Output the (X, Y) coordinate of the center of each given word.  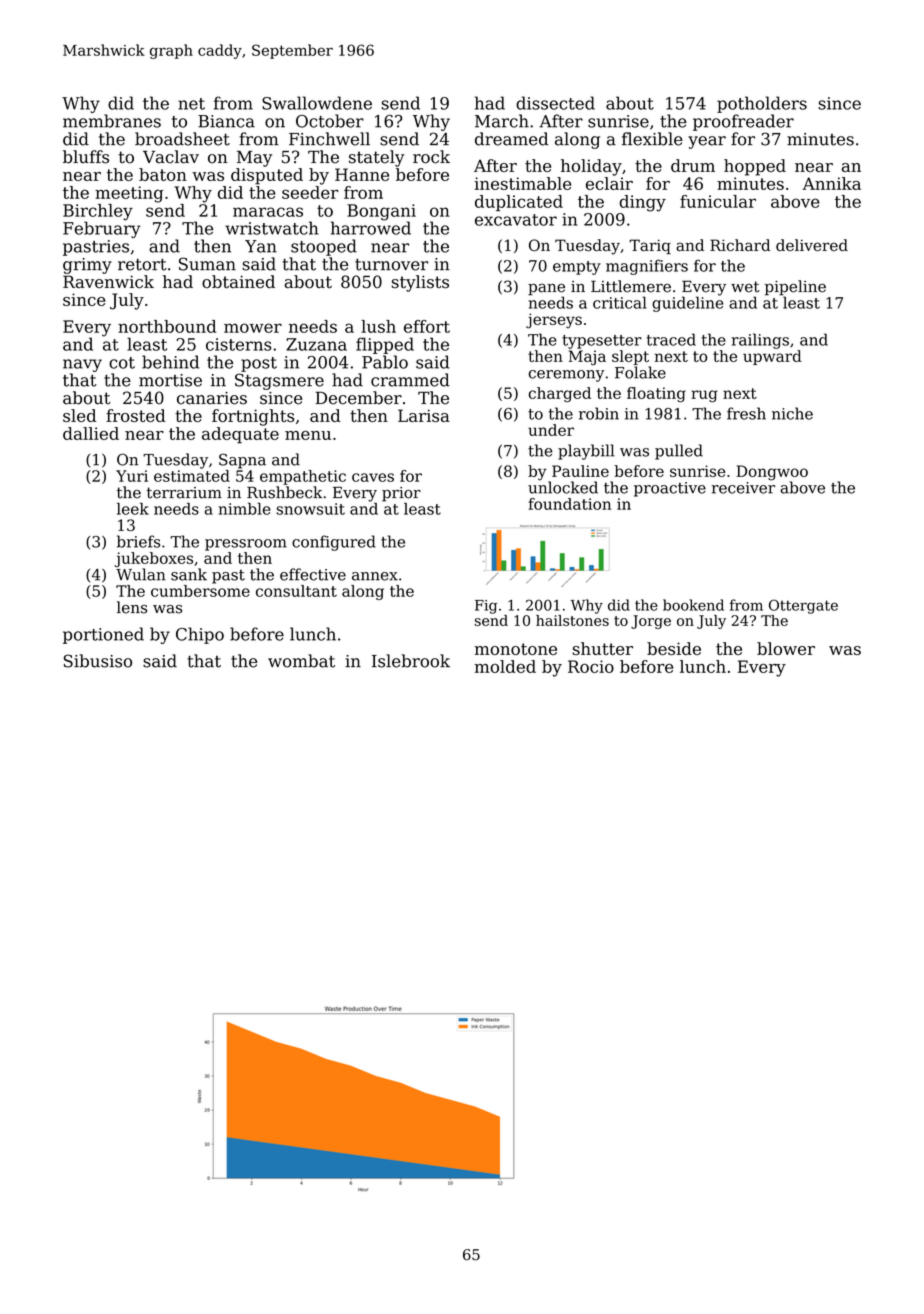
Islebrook (411, 661)
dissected (555, 103)
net (191, 104)
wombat (301, 661)
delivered (812, 245)
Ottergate (803, 606)
